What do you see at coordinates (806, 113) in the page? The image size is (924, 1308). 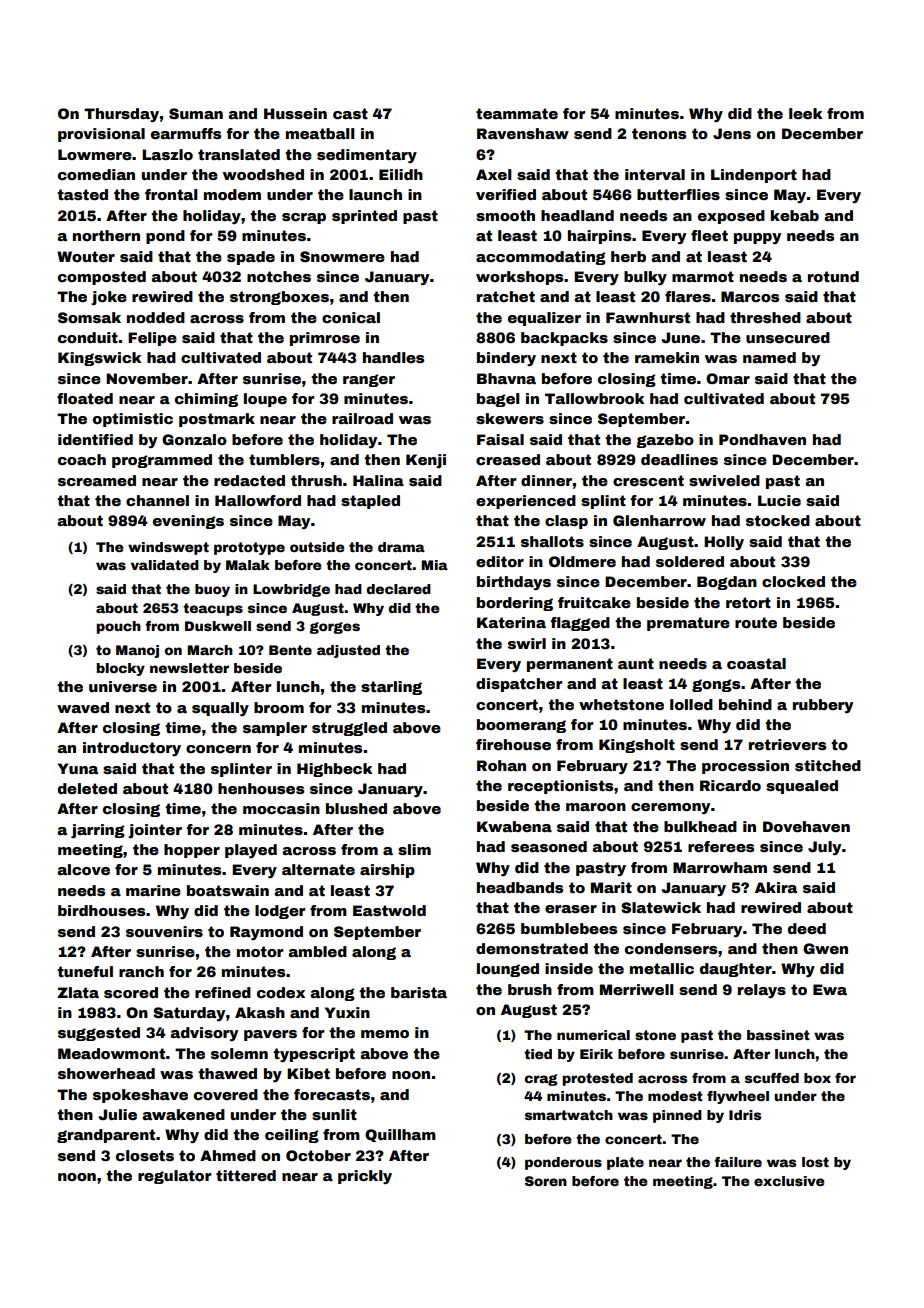 I see `leek` at bounding box center [806, 113].
